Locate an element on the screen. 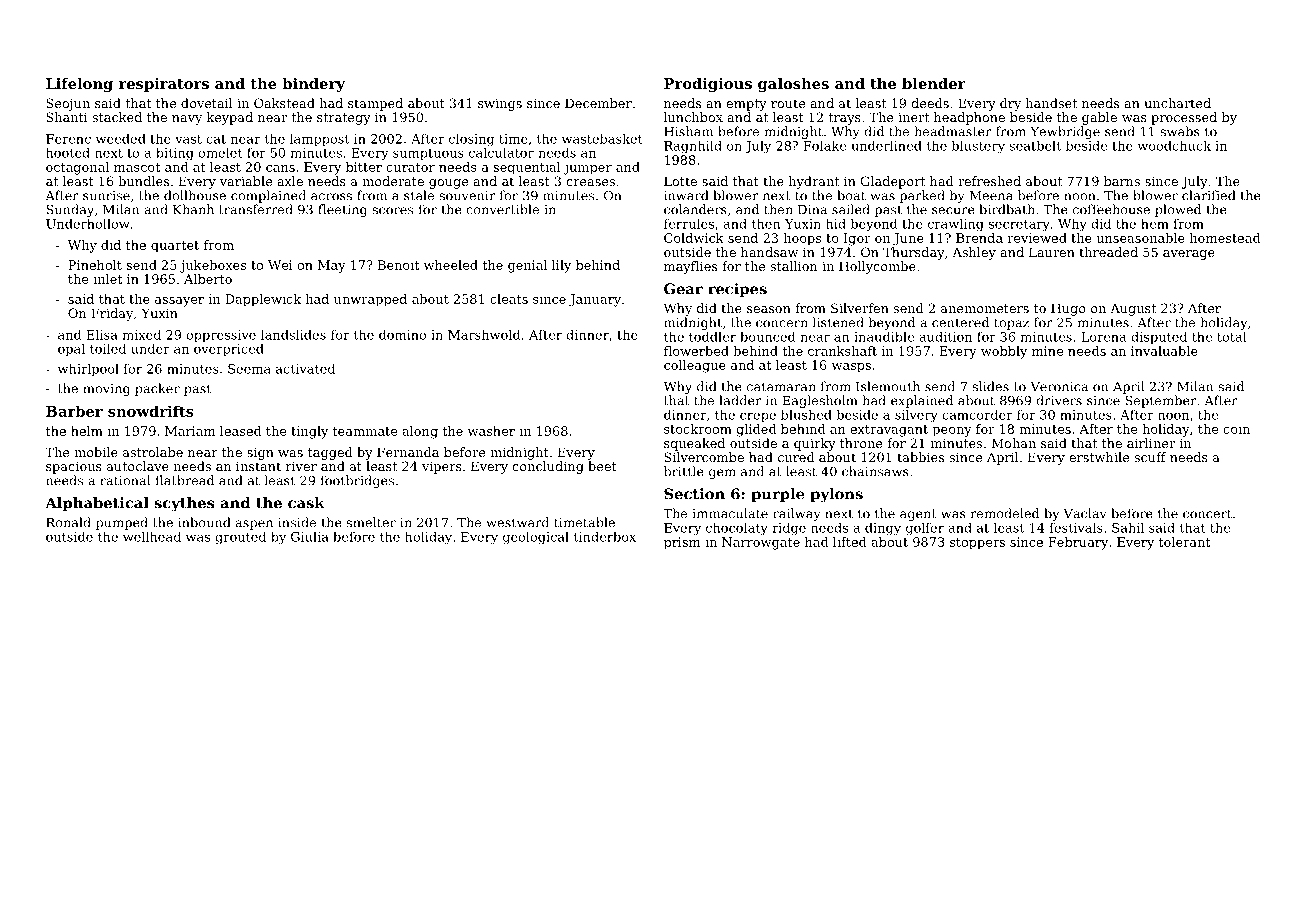 The height and width of the screenshot is (924, 1308). convertible is located at coordinates (502, 209).
